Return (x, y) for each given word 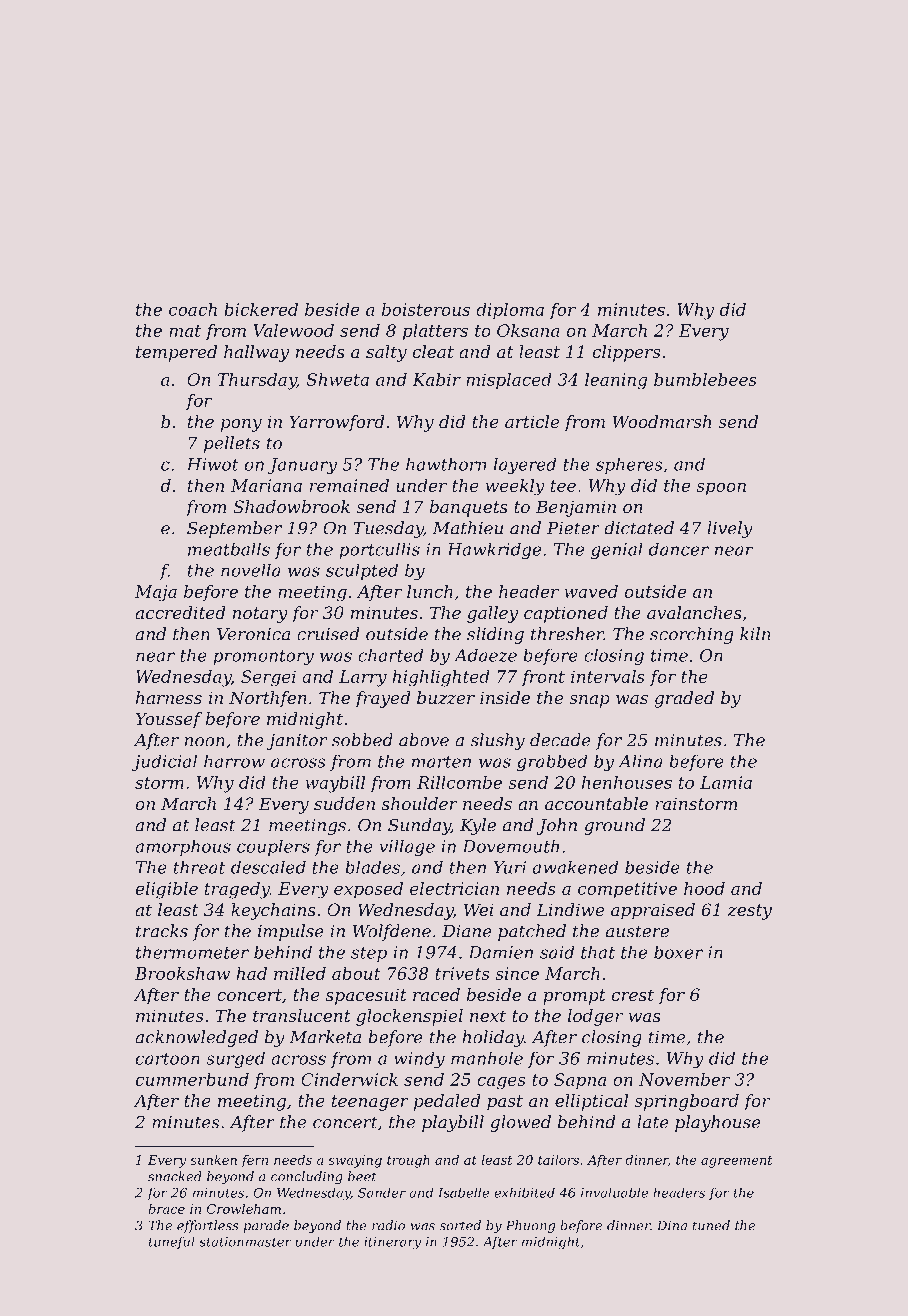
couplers (273, 847)
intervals (608, 676)
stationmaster (245, 1242)
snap (589, 701)
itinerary (392, 1243)
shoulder (420, 803)
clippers (626, 353)
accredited (180, 612)
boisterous (426, 309)
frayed (383, 699)
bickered (261, 309)
